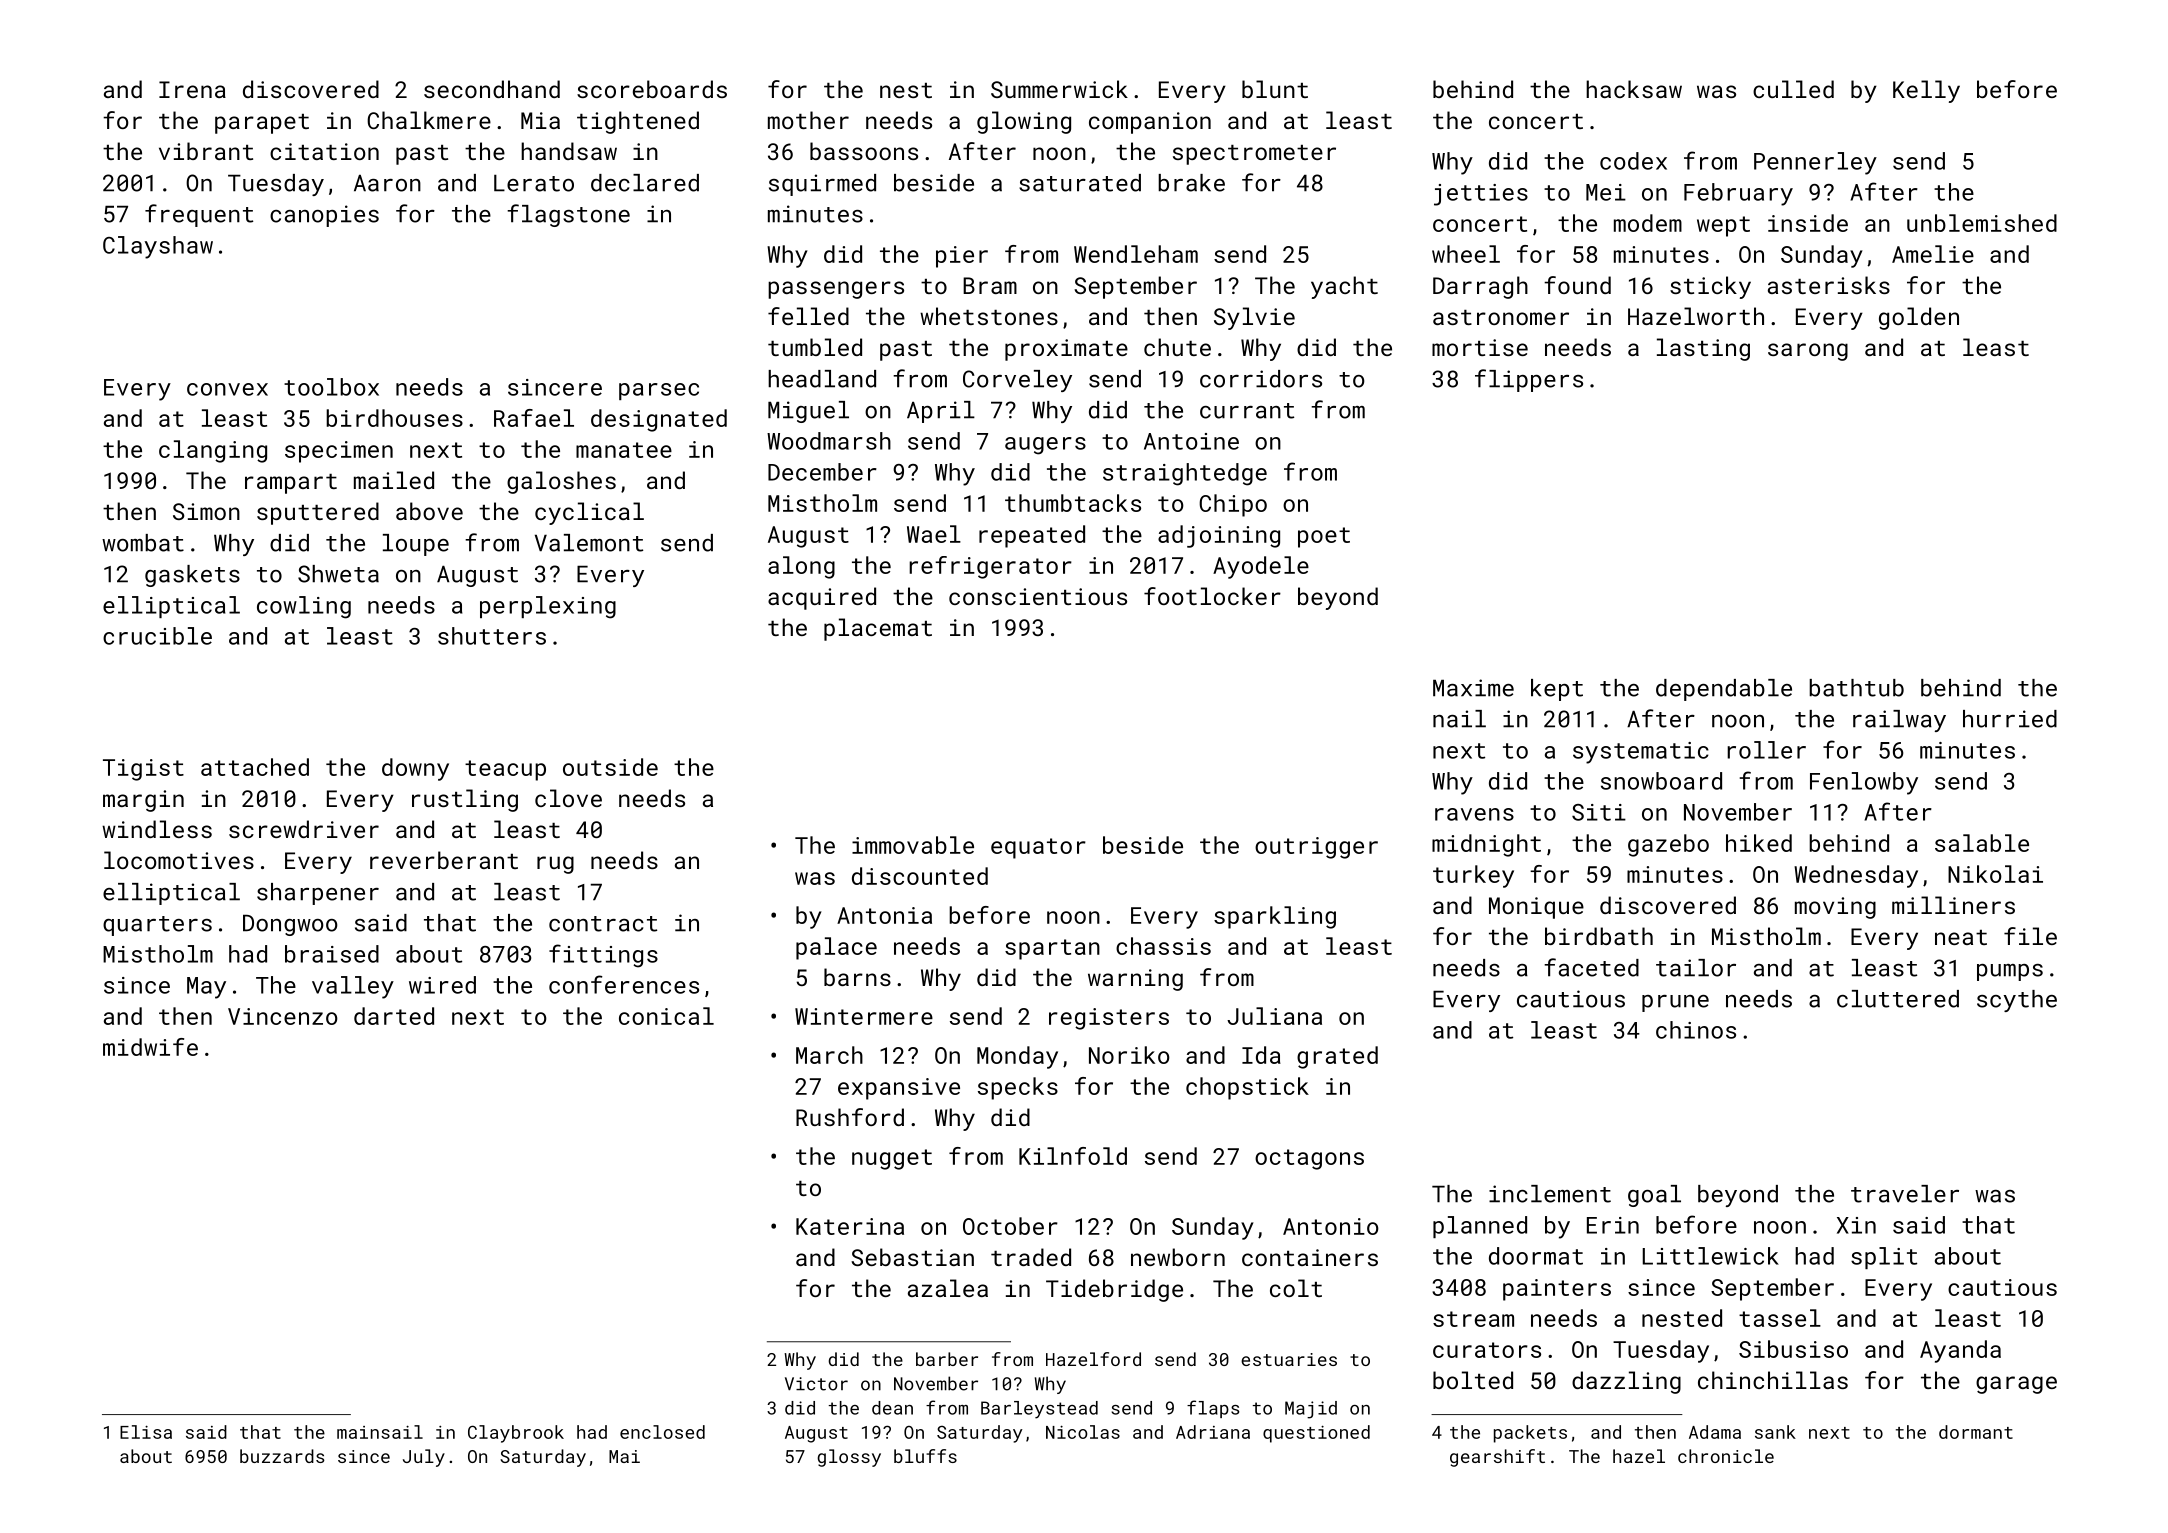  Describe the element at coordinates (492, 89) in the screenshot. I see `secondhand` at that location.
